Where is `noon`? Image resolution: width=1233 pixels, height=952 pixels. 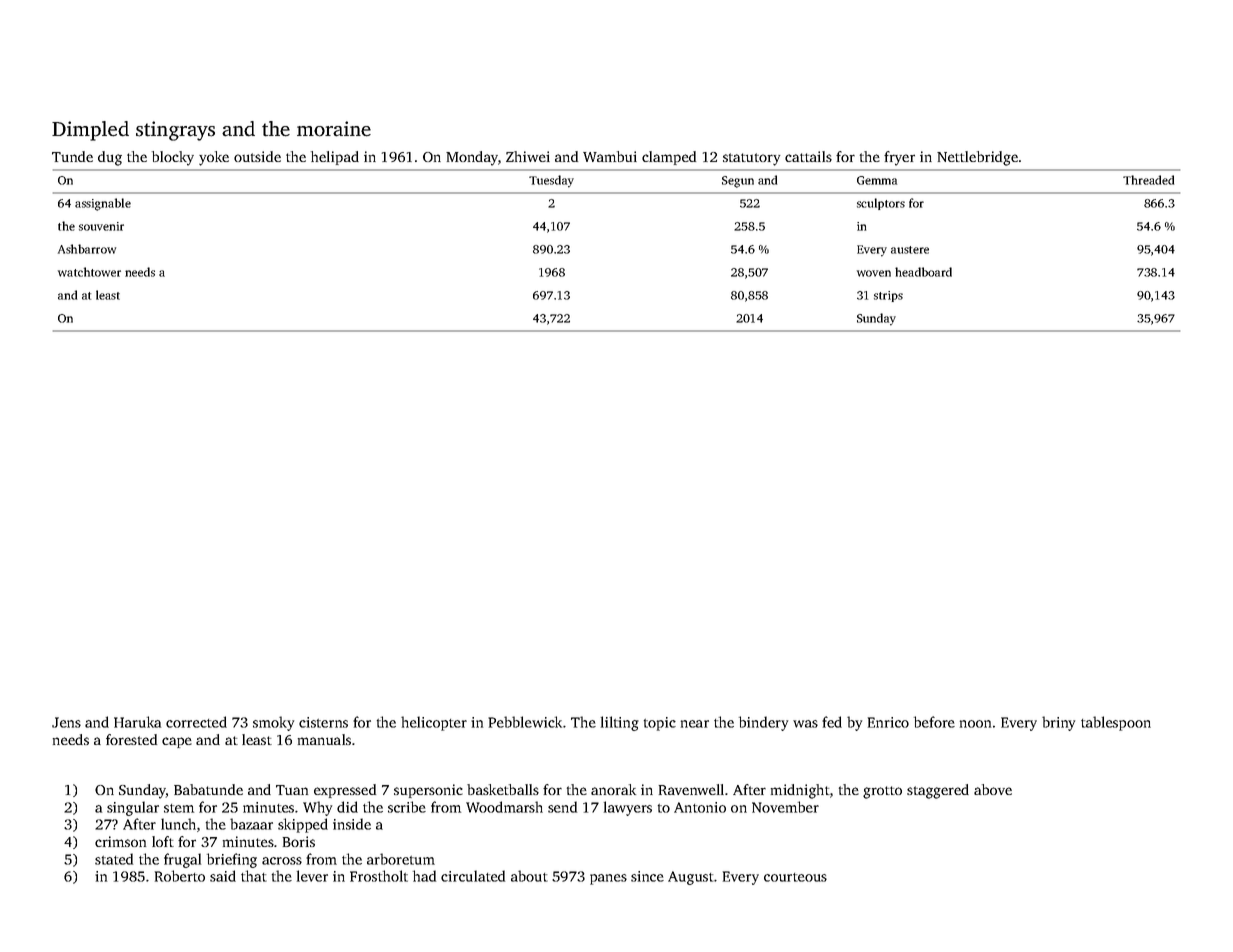 noon is located at coordinates (975, 724).
